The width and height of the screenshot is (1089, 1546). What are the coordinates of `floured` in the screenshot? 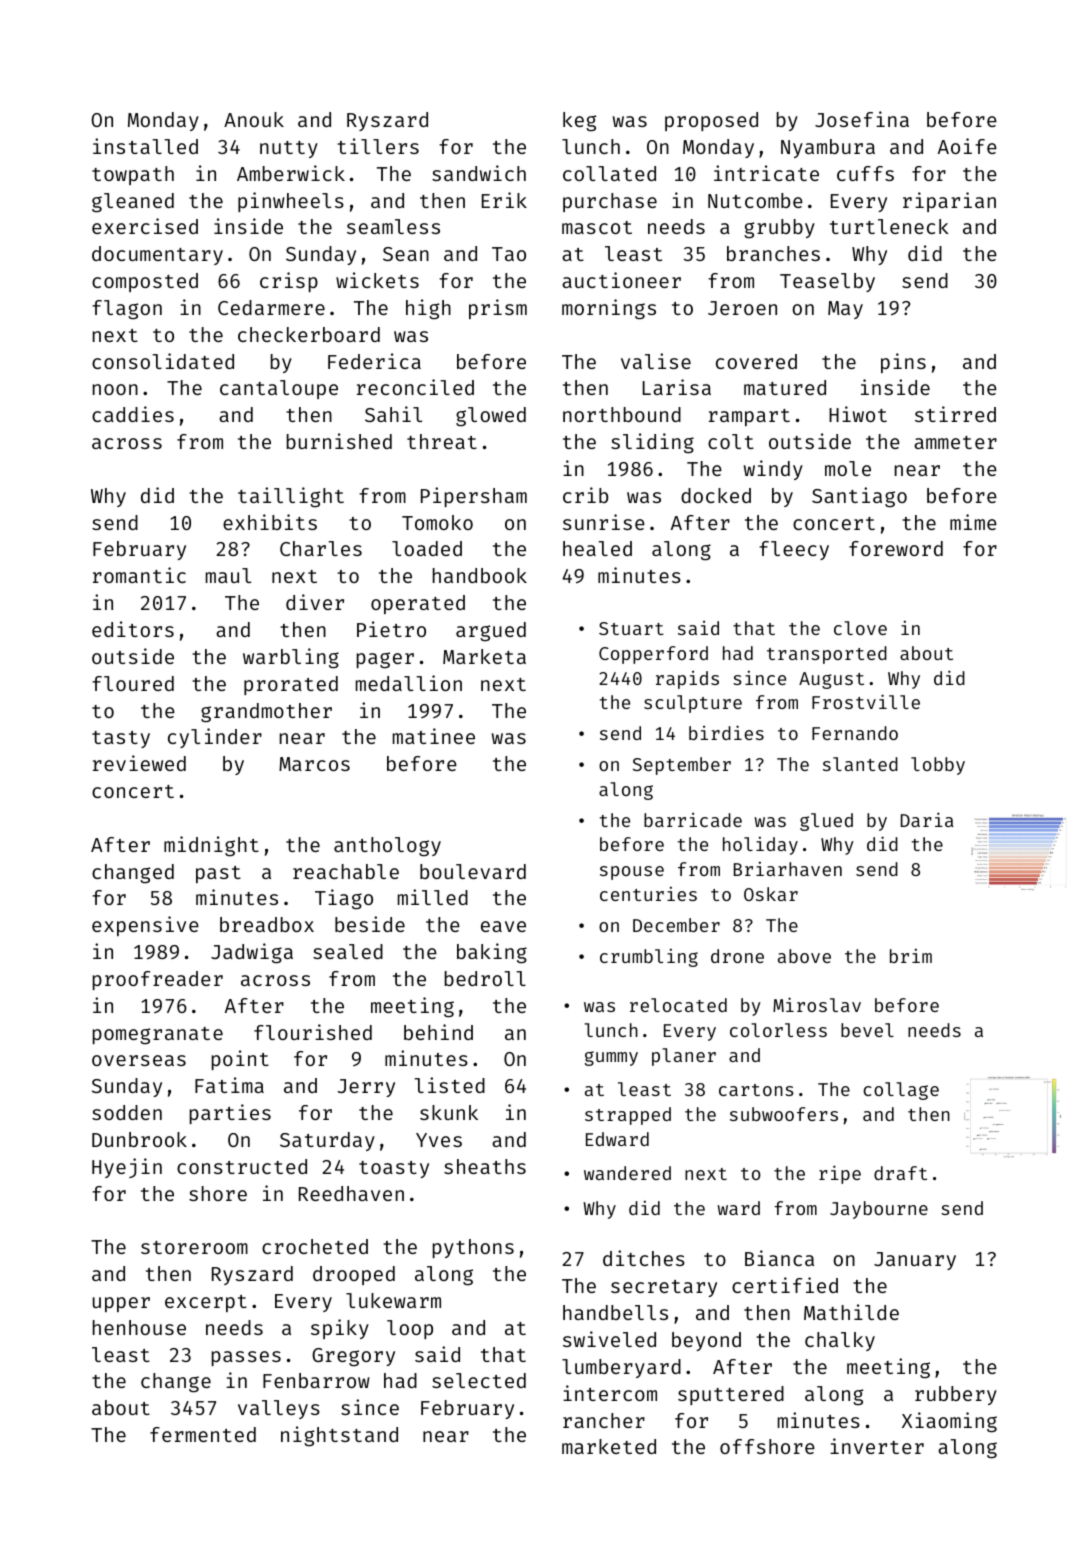 It's located at (133, 683).
